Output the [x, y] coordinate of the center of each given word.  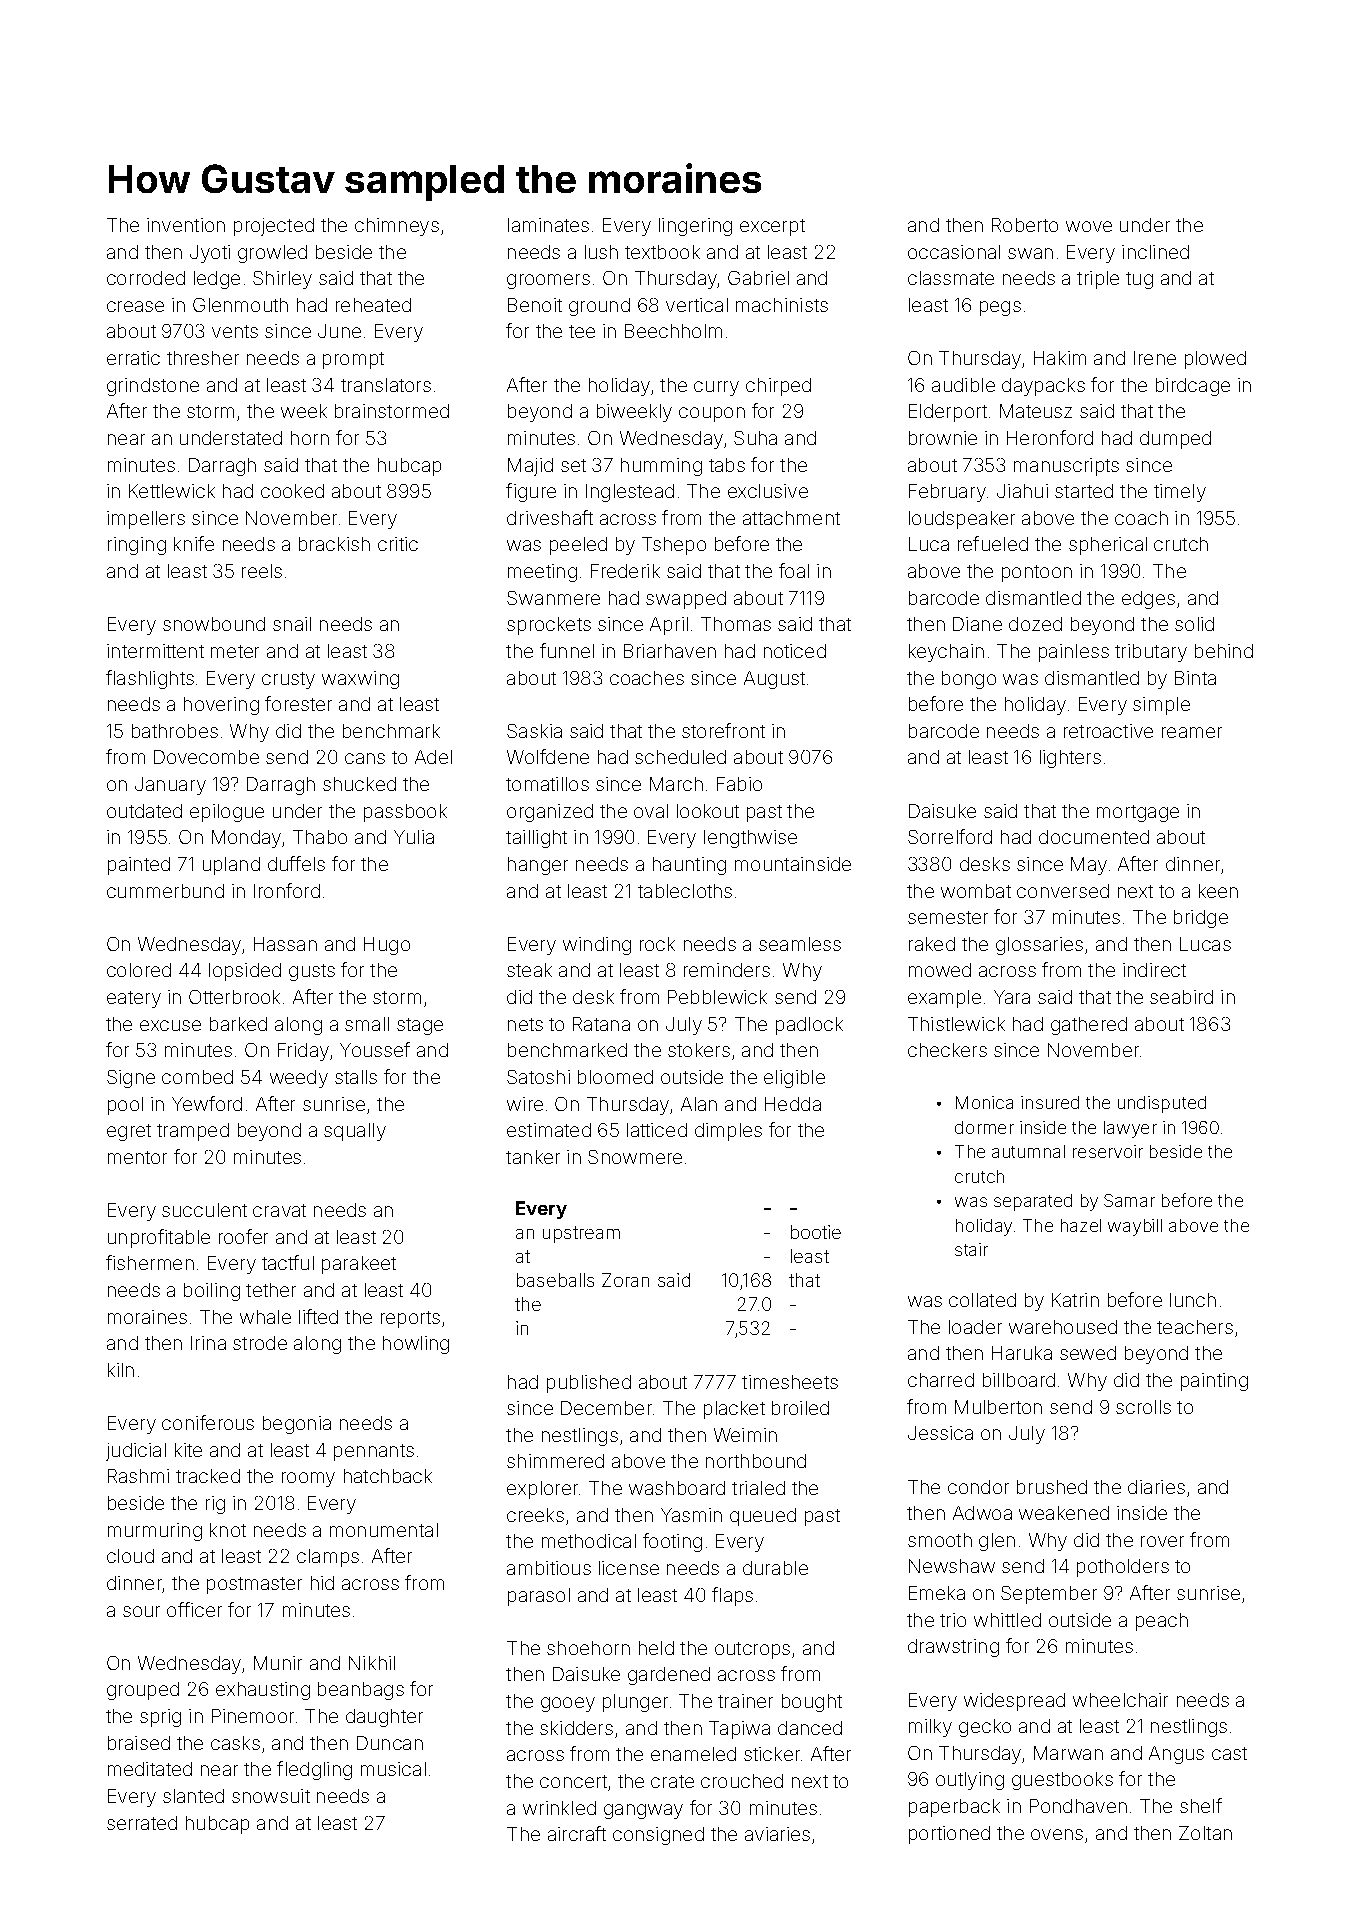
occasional [954, 252]
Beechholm [673, 331]
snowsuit [271, 1796]
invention [186, 225]
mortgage [1138, 813]
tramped [193, 1132]
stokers [699, 1050]
